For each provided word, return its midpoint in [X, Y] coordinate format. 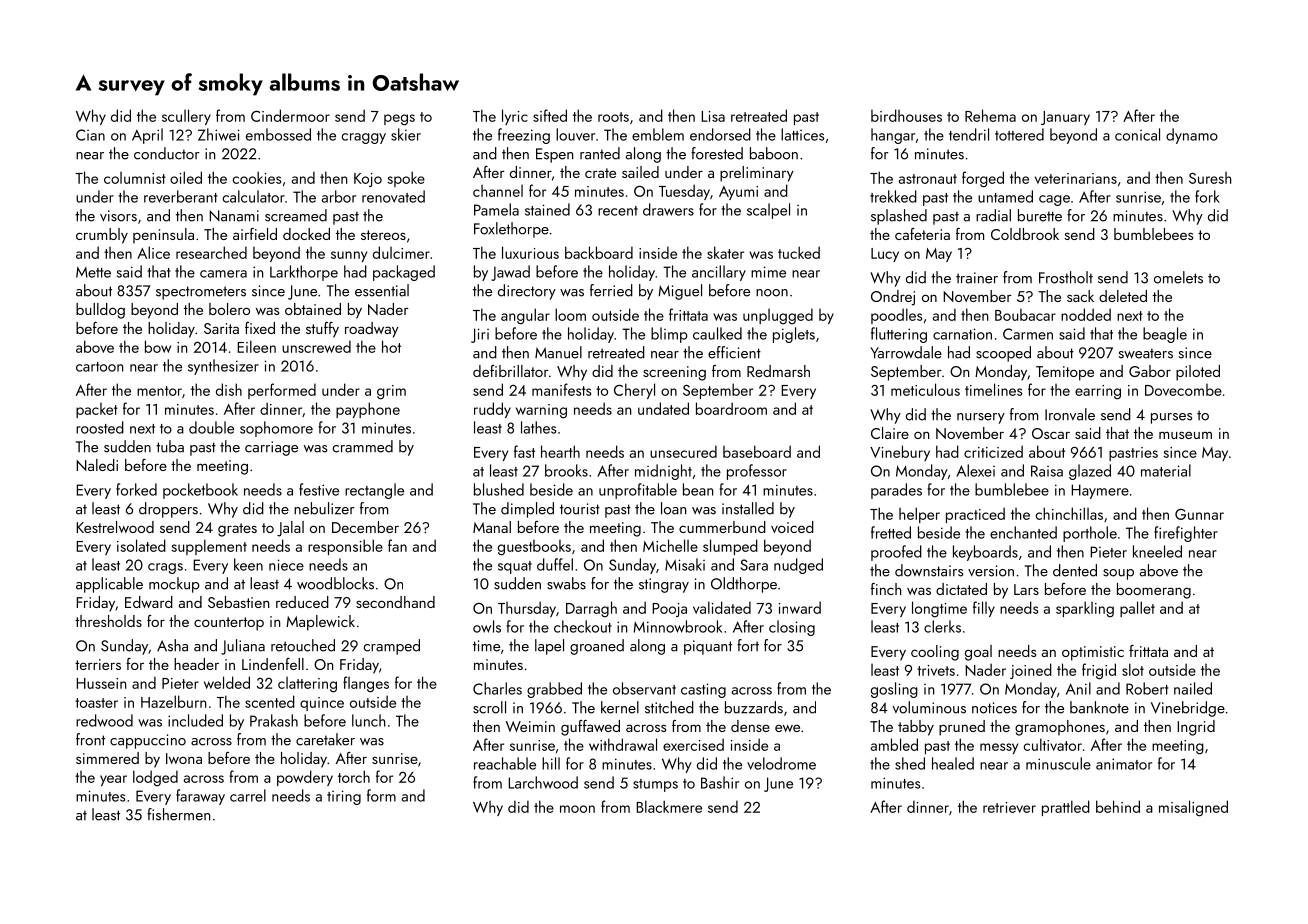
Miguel [680, 292]
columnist [135, 178]
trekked [893, 196]
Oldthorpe [744, 585]
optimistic [1093, 653]
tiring [344, 797]
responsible [345, 547]
